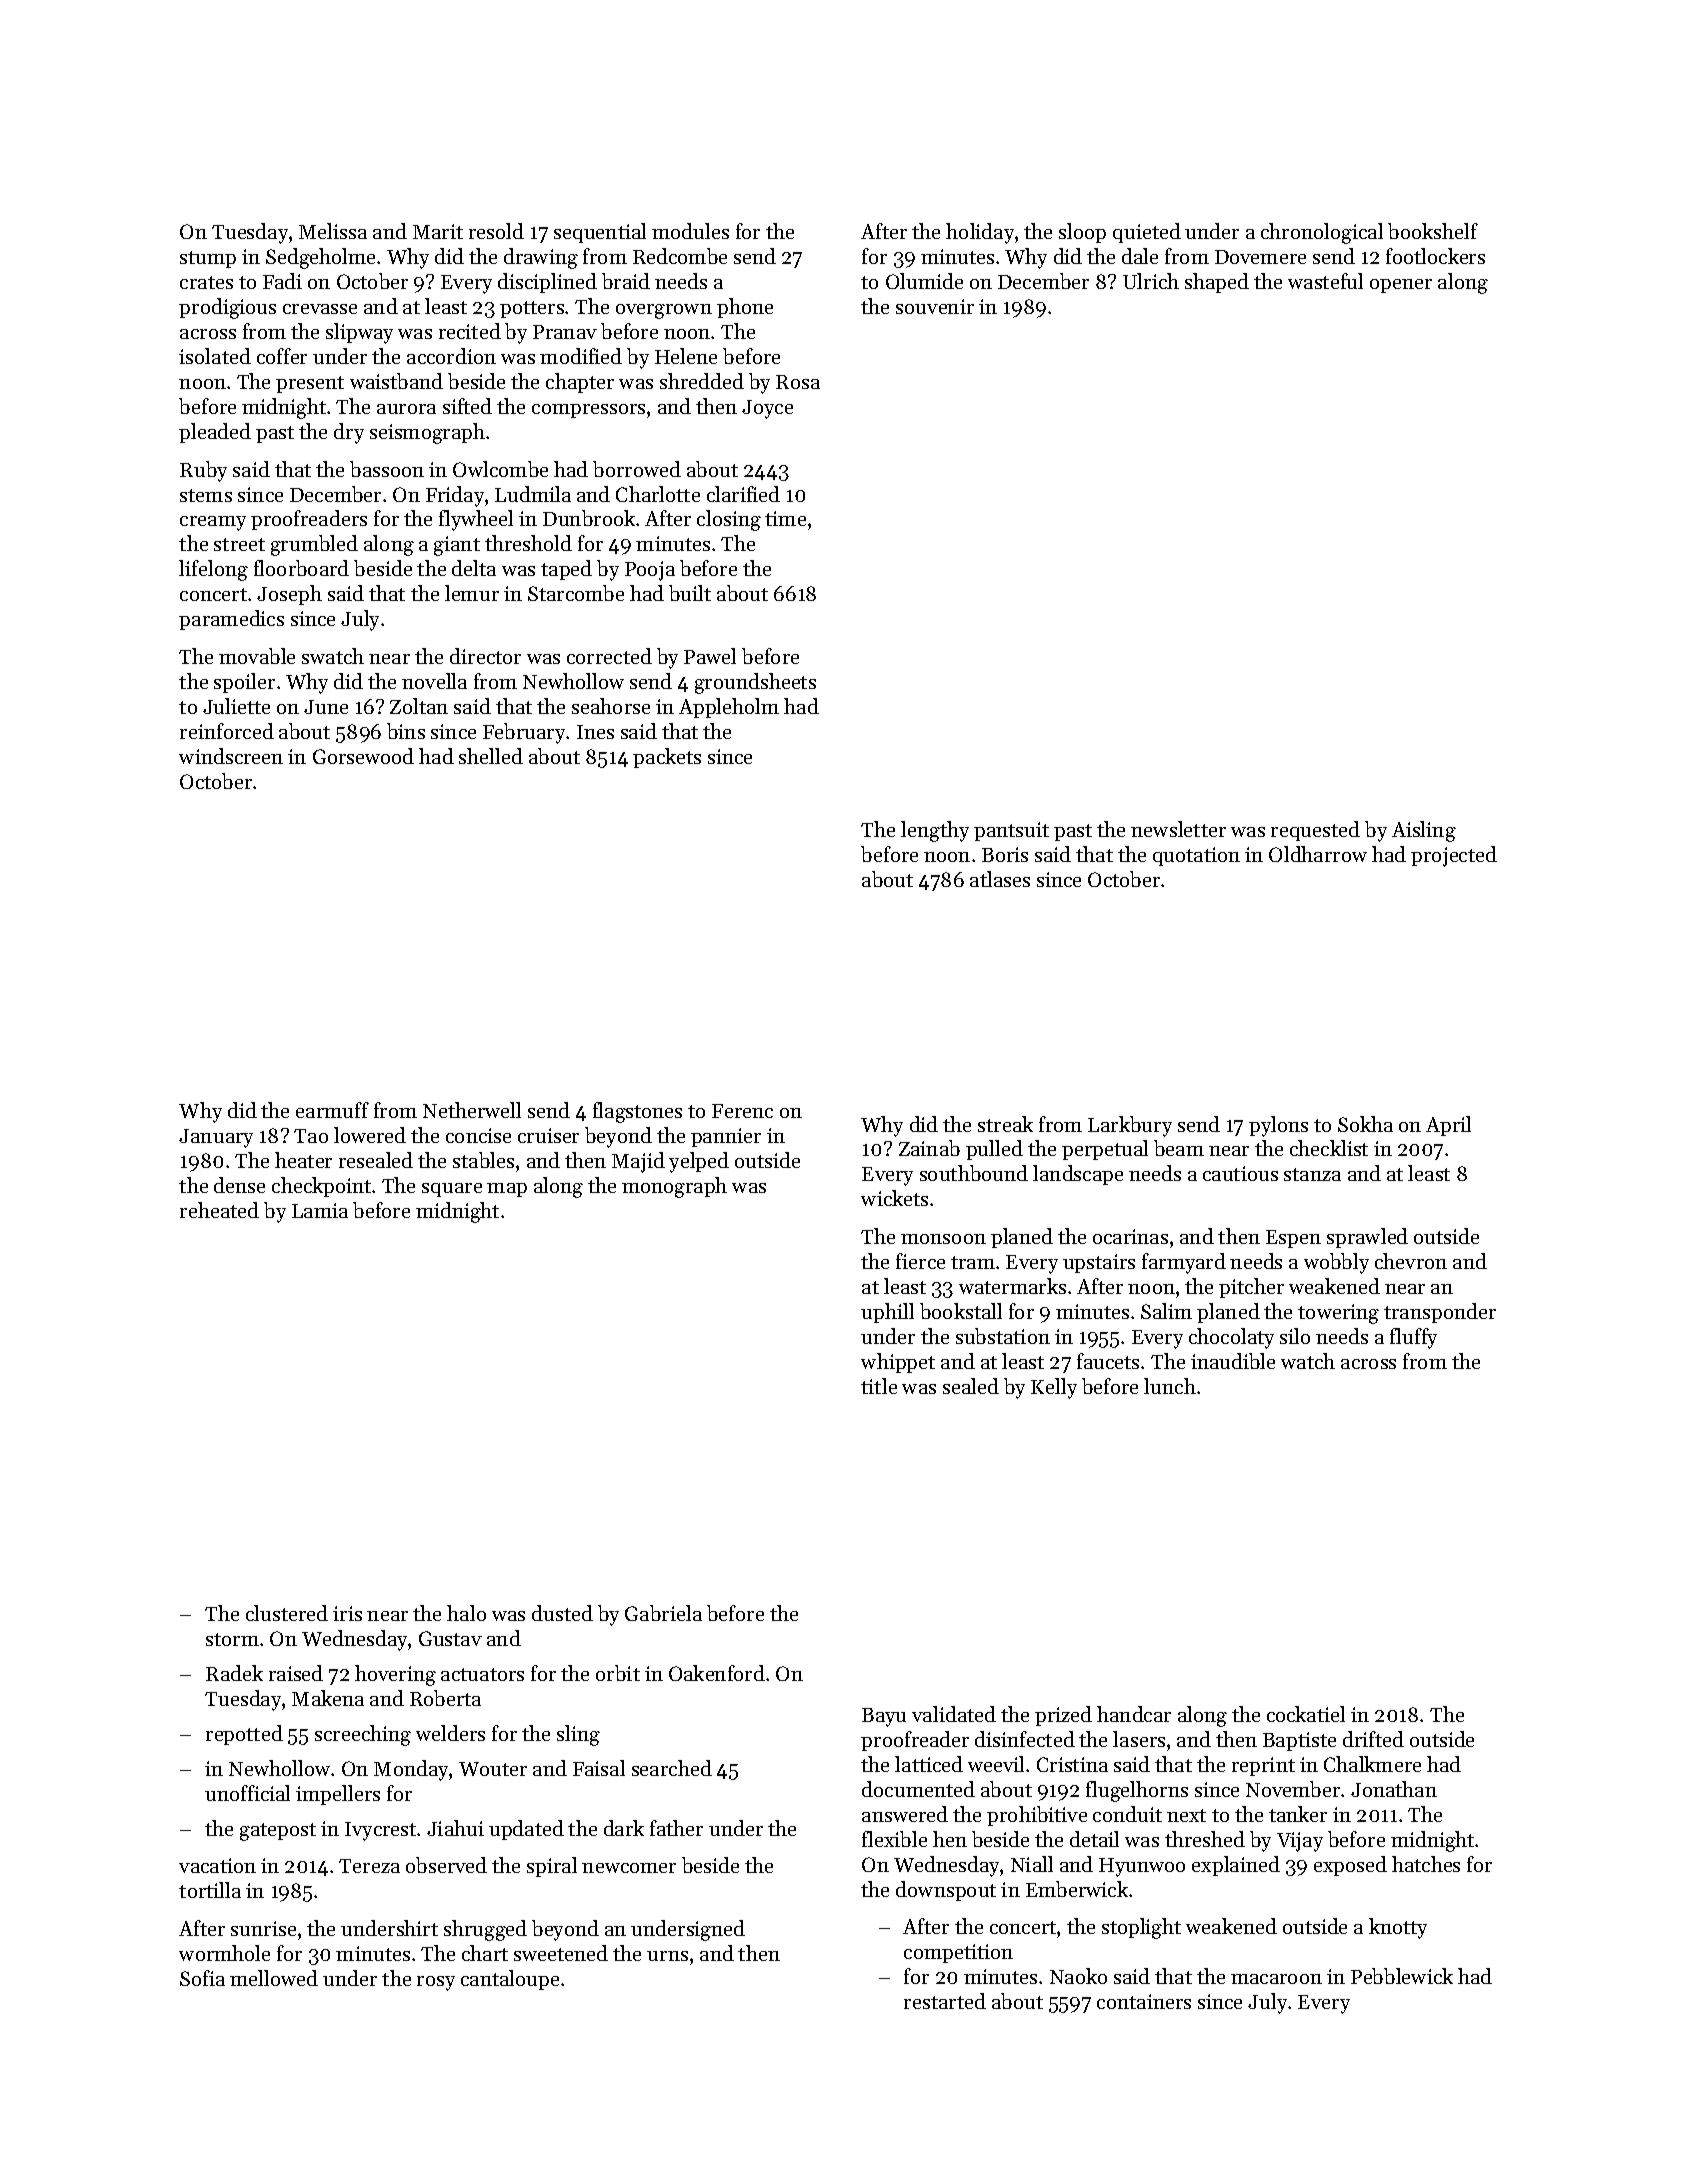  What do you see at coordinates (333, 231) in the screenshot?
I see `Melissa` at bounding box center [333, 231].
